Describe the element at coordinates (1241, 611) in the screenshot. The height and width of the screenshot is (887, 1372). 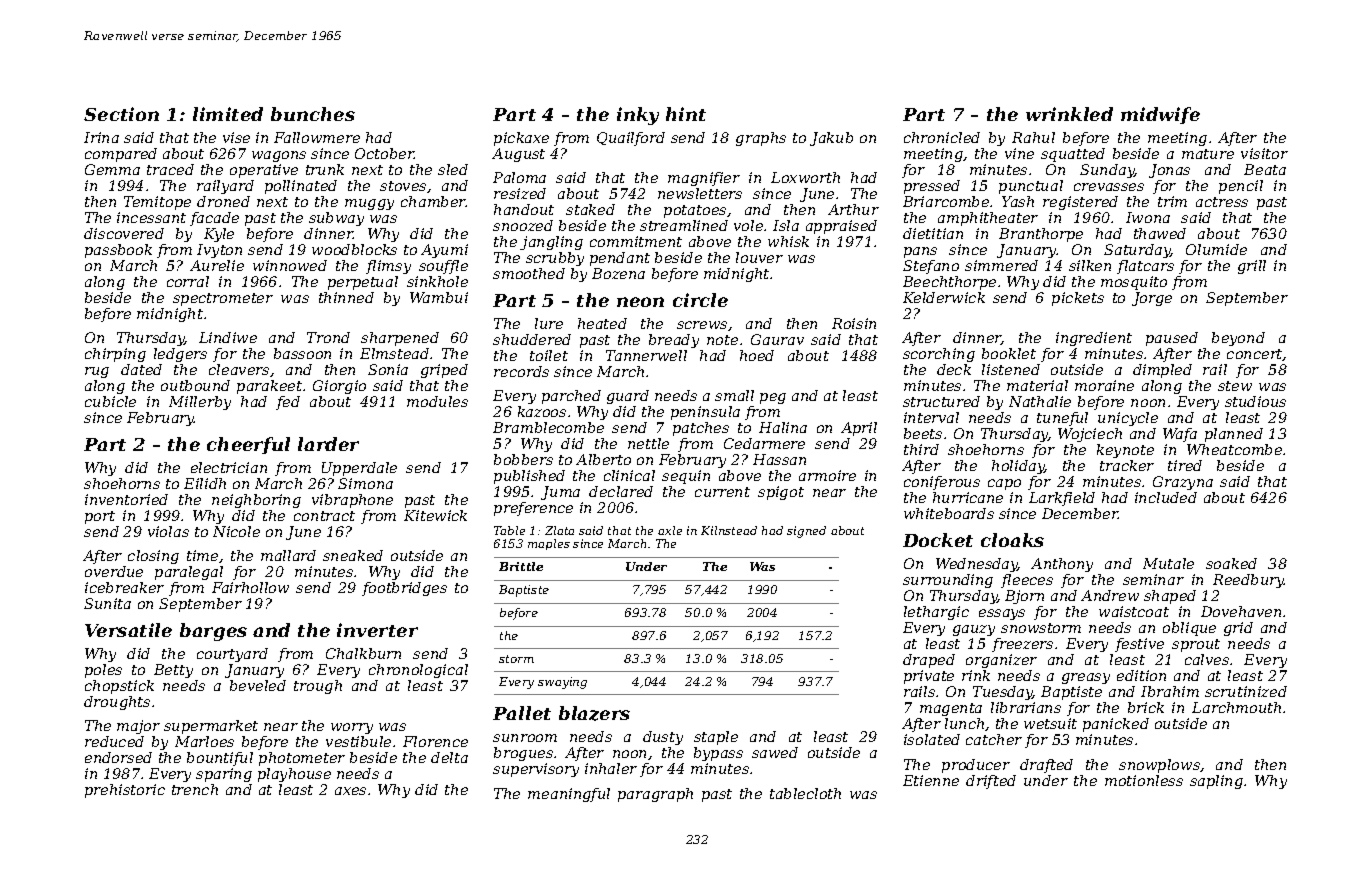
I see `Dovehaven` at that location.
